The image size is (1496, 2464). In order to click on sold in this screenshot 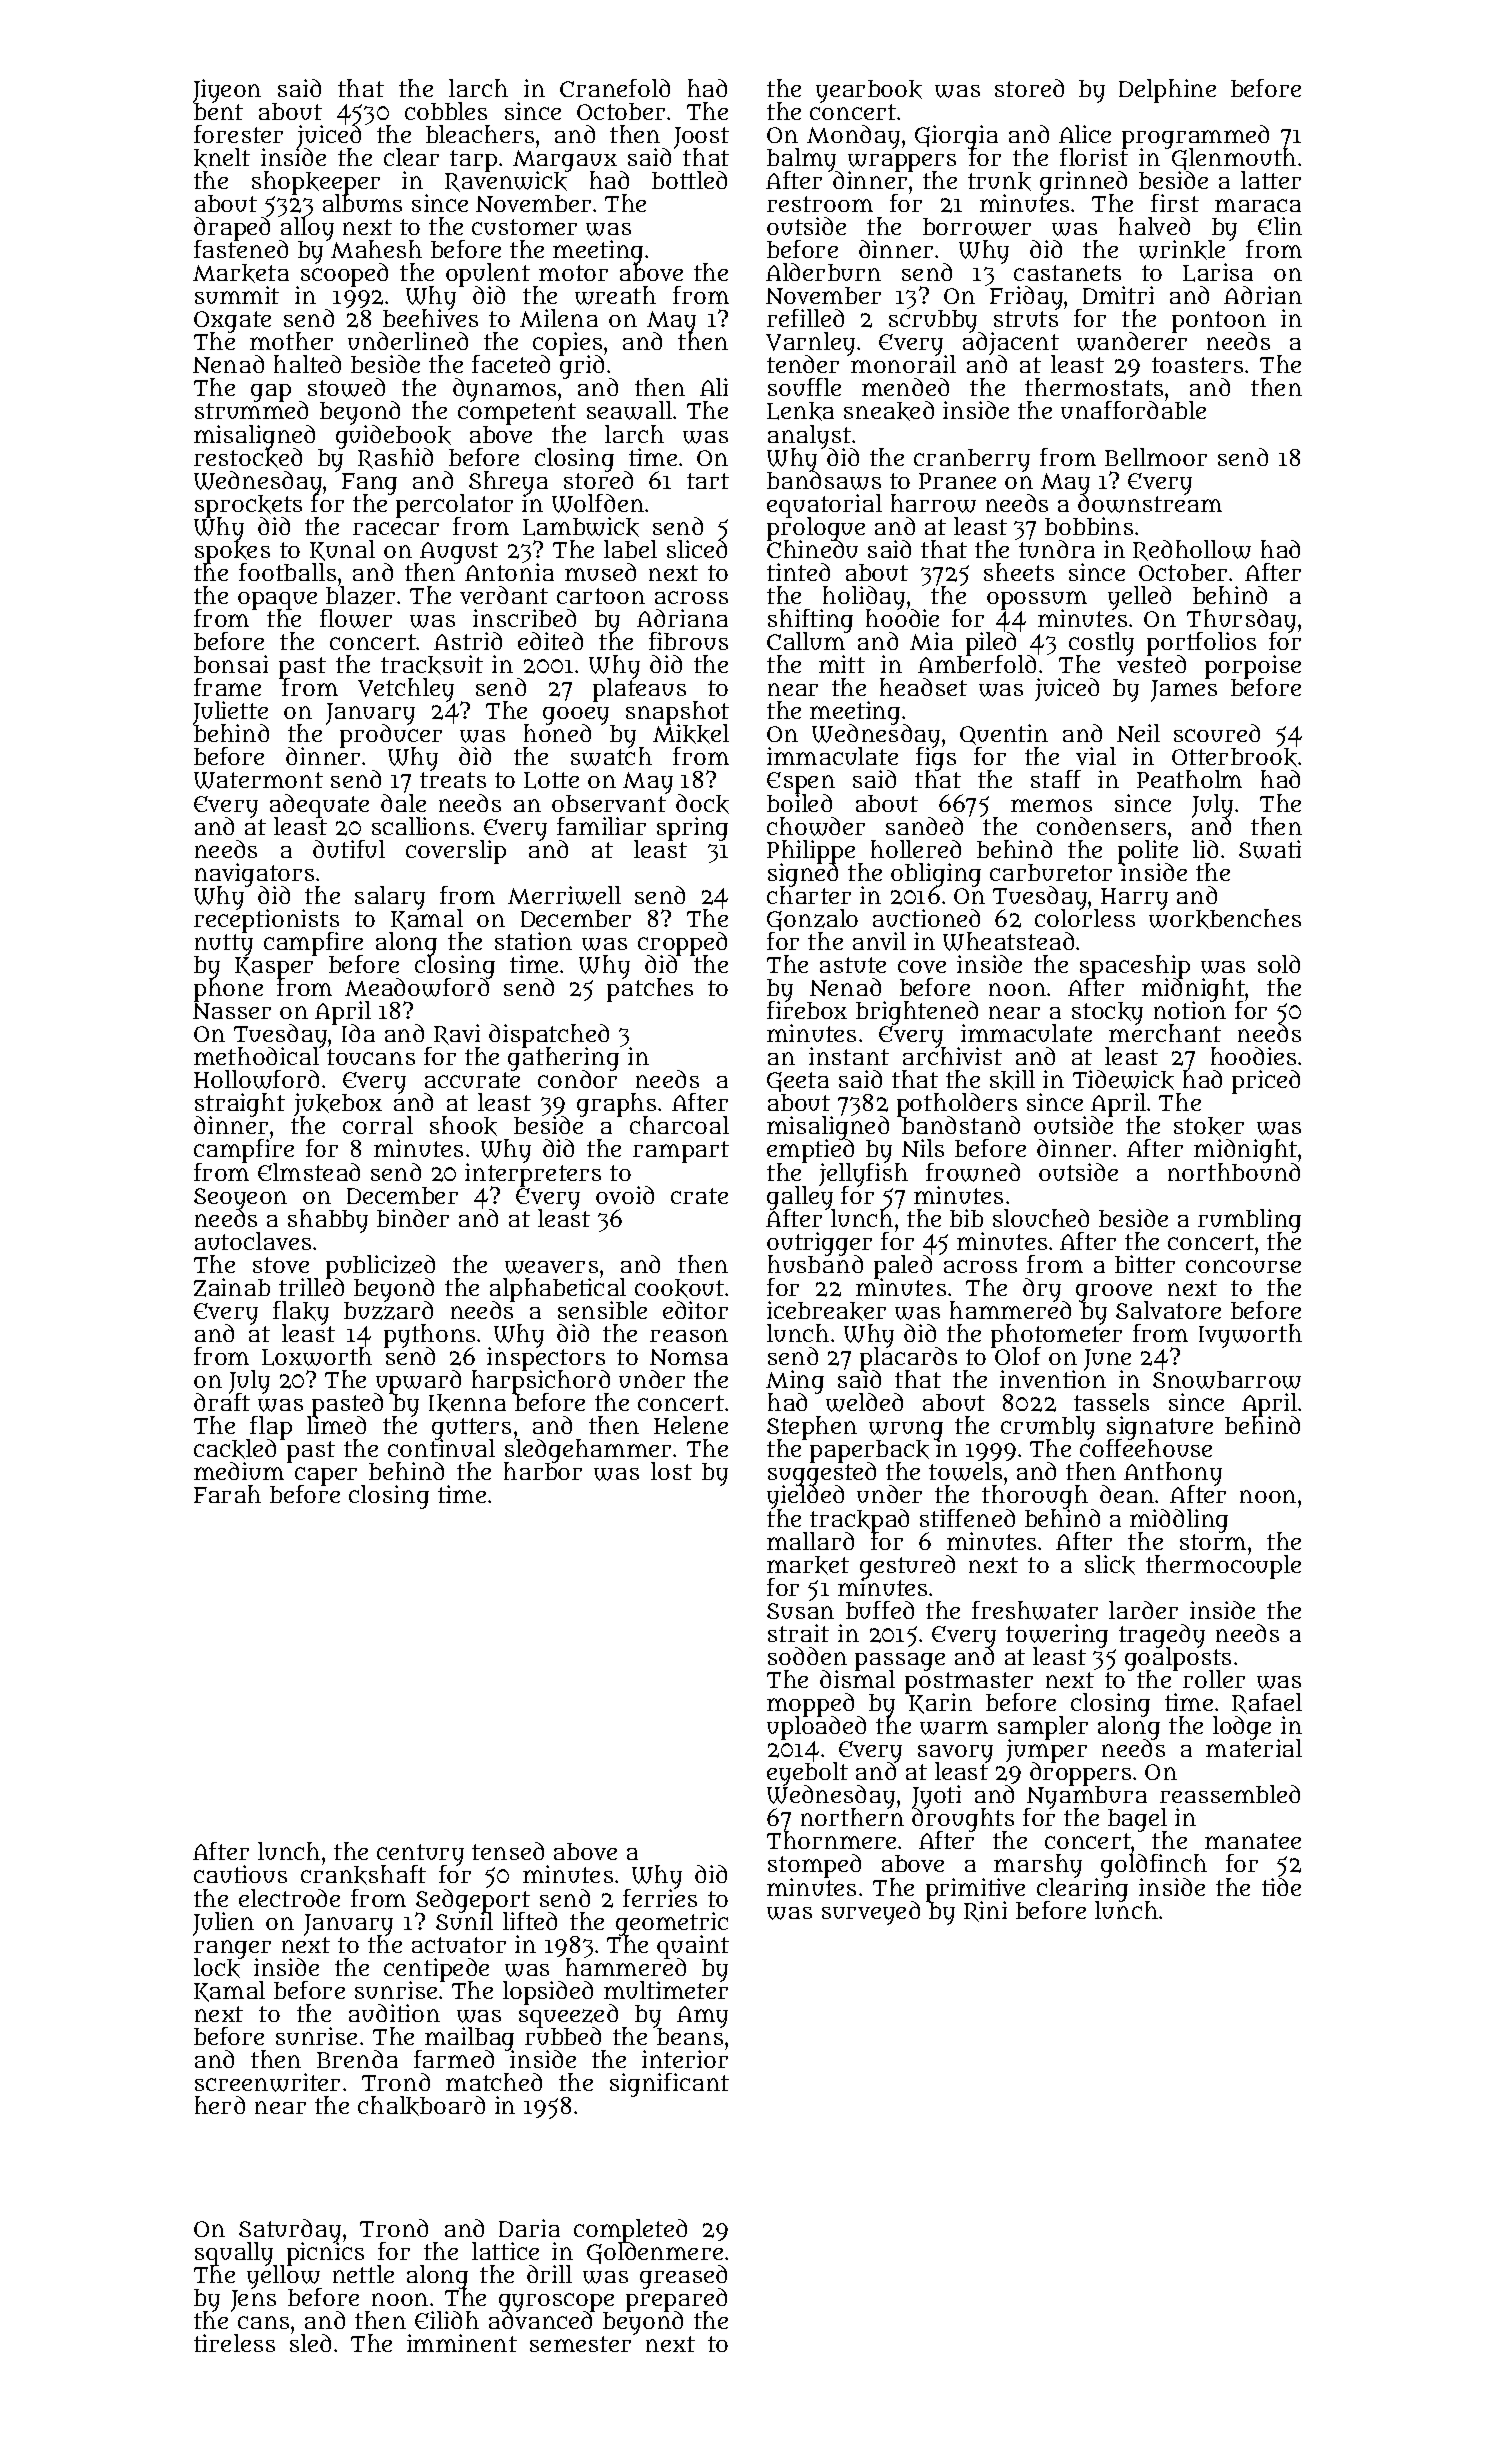, I will do `click(1279, 964)`.
